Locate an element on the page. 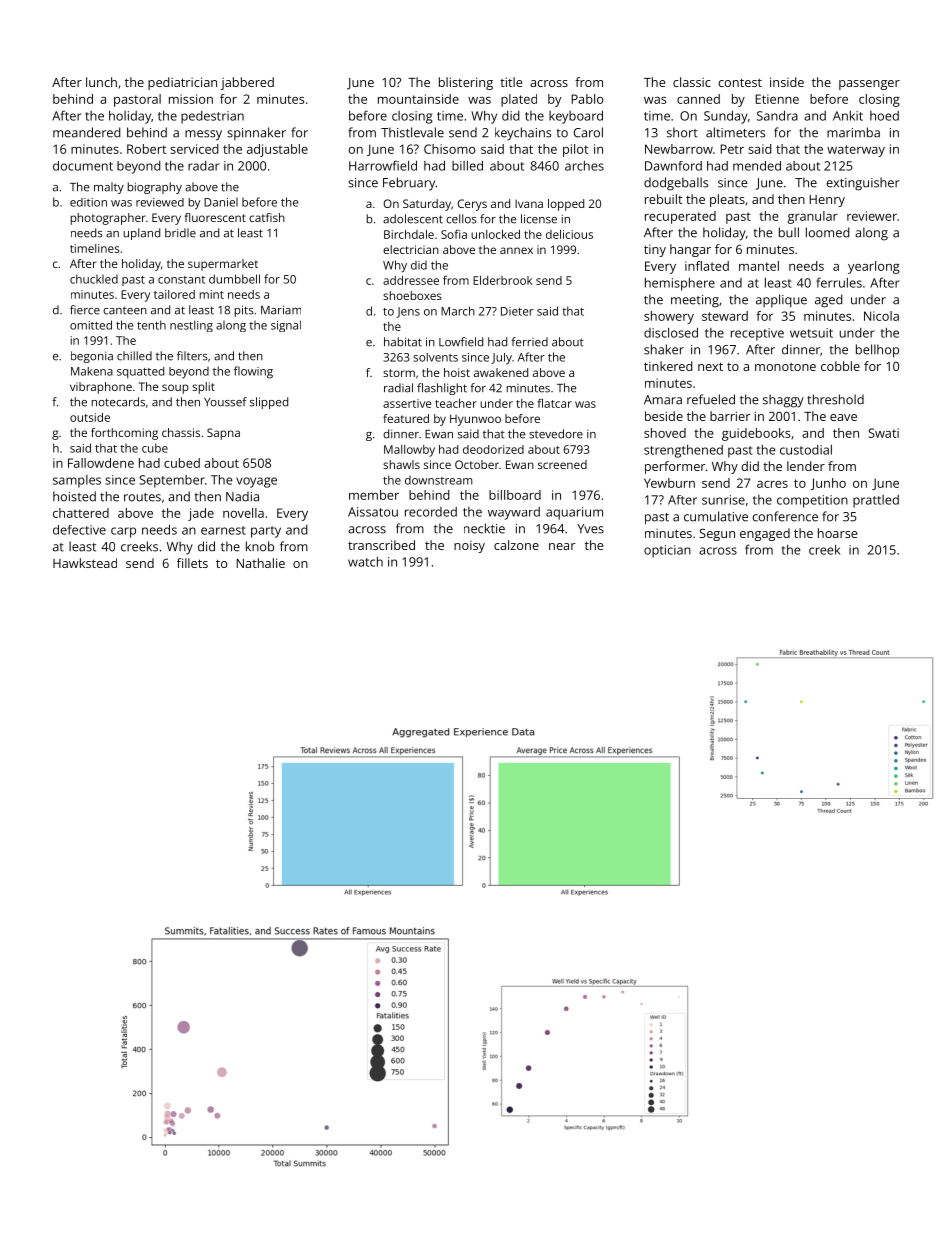 The width and height of the document is (952, 1233). meeting is located at coordinates (695, 301).
